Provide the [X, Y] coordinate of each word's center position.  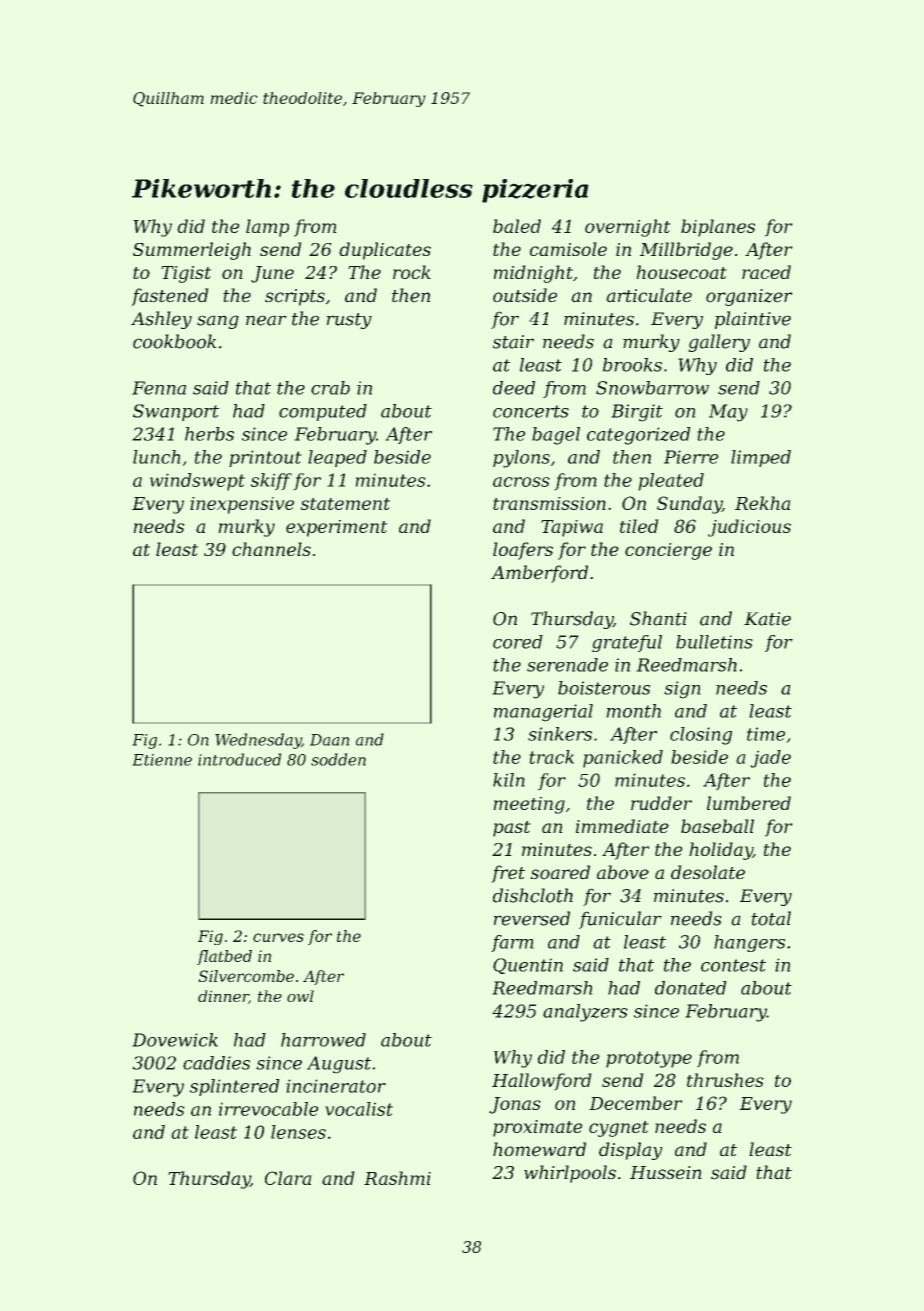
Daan [329, 740]
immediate [622, 826]
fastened [170, 297]
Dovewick [175, 1040]
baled [517, 226]
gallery [719, 343]
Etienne [162, 760]
